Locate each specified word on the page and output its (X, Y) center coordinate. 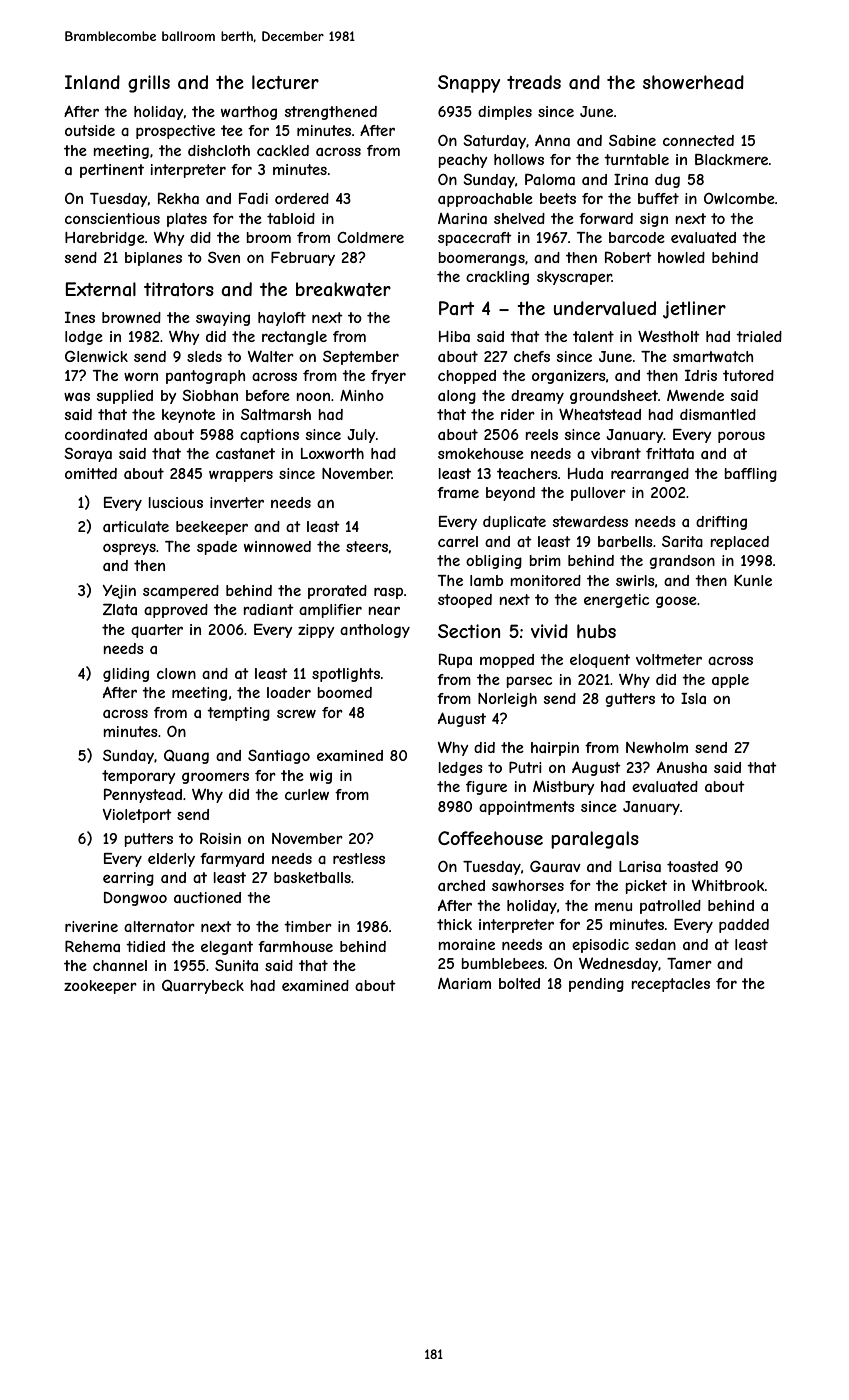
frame (458, 492)
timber (308, 926)
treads (534, 82)
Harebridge (105, 239)
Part (456, 308)
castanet (245, 453)
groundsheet (614, 397)
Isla (693, 698)
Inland (92, 82)
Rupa (455, 660)
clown (176, 673)
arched (461, 885)
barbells (625, 541)
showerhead (693, 82)
